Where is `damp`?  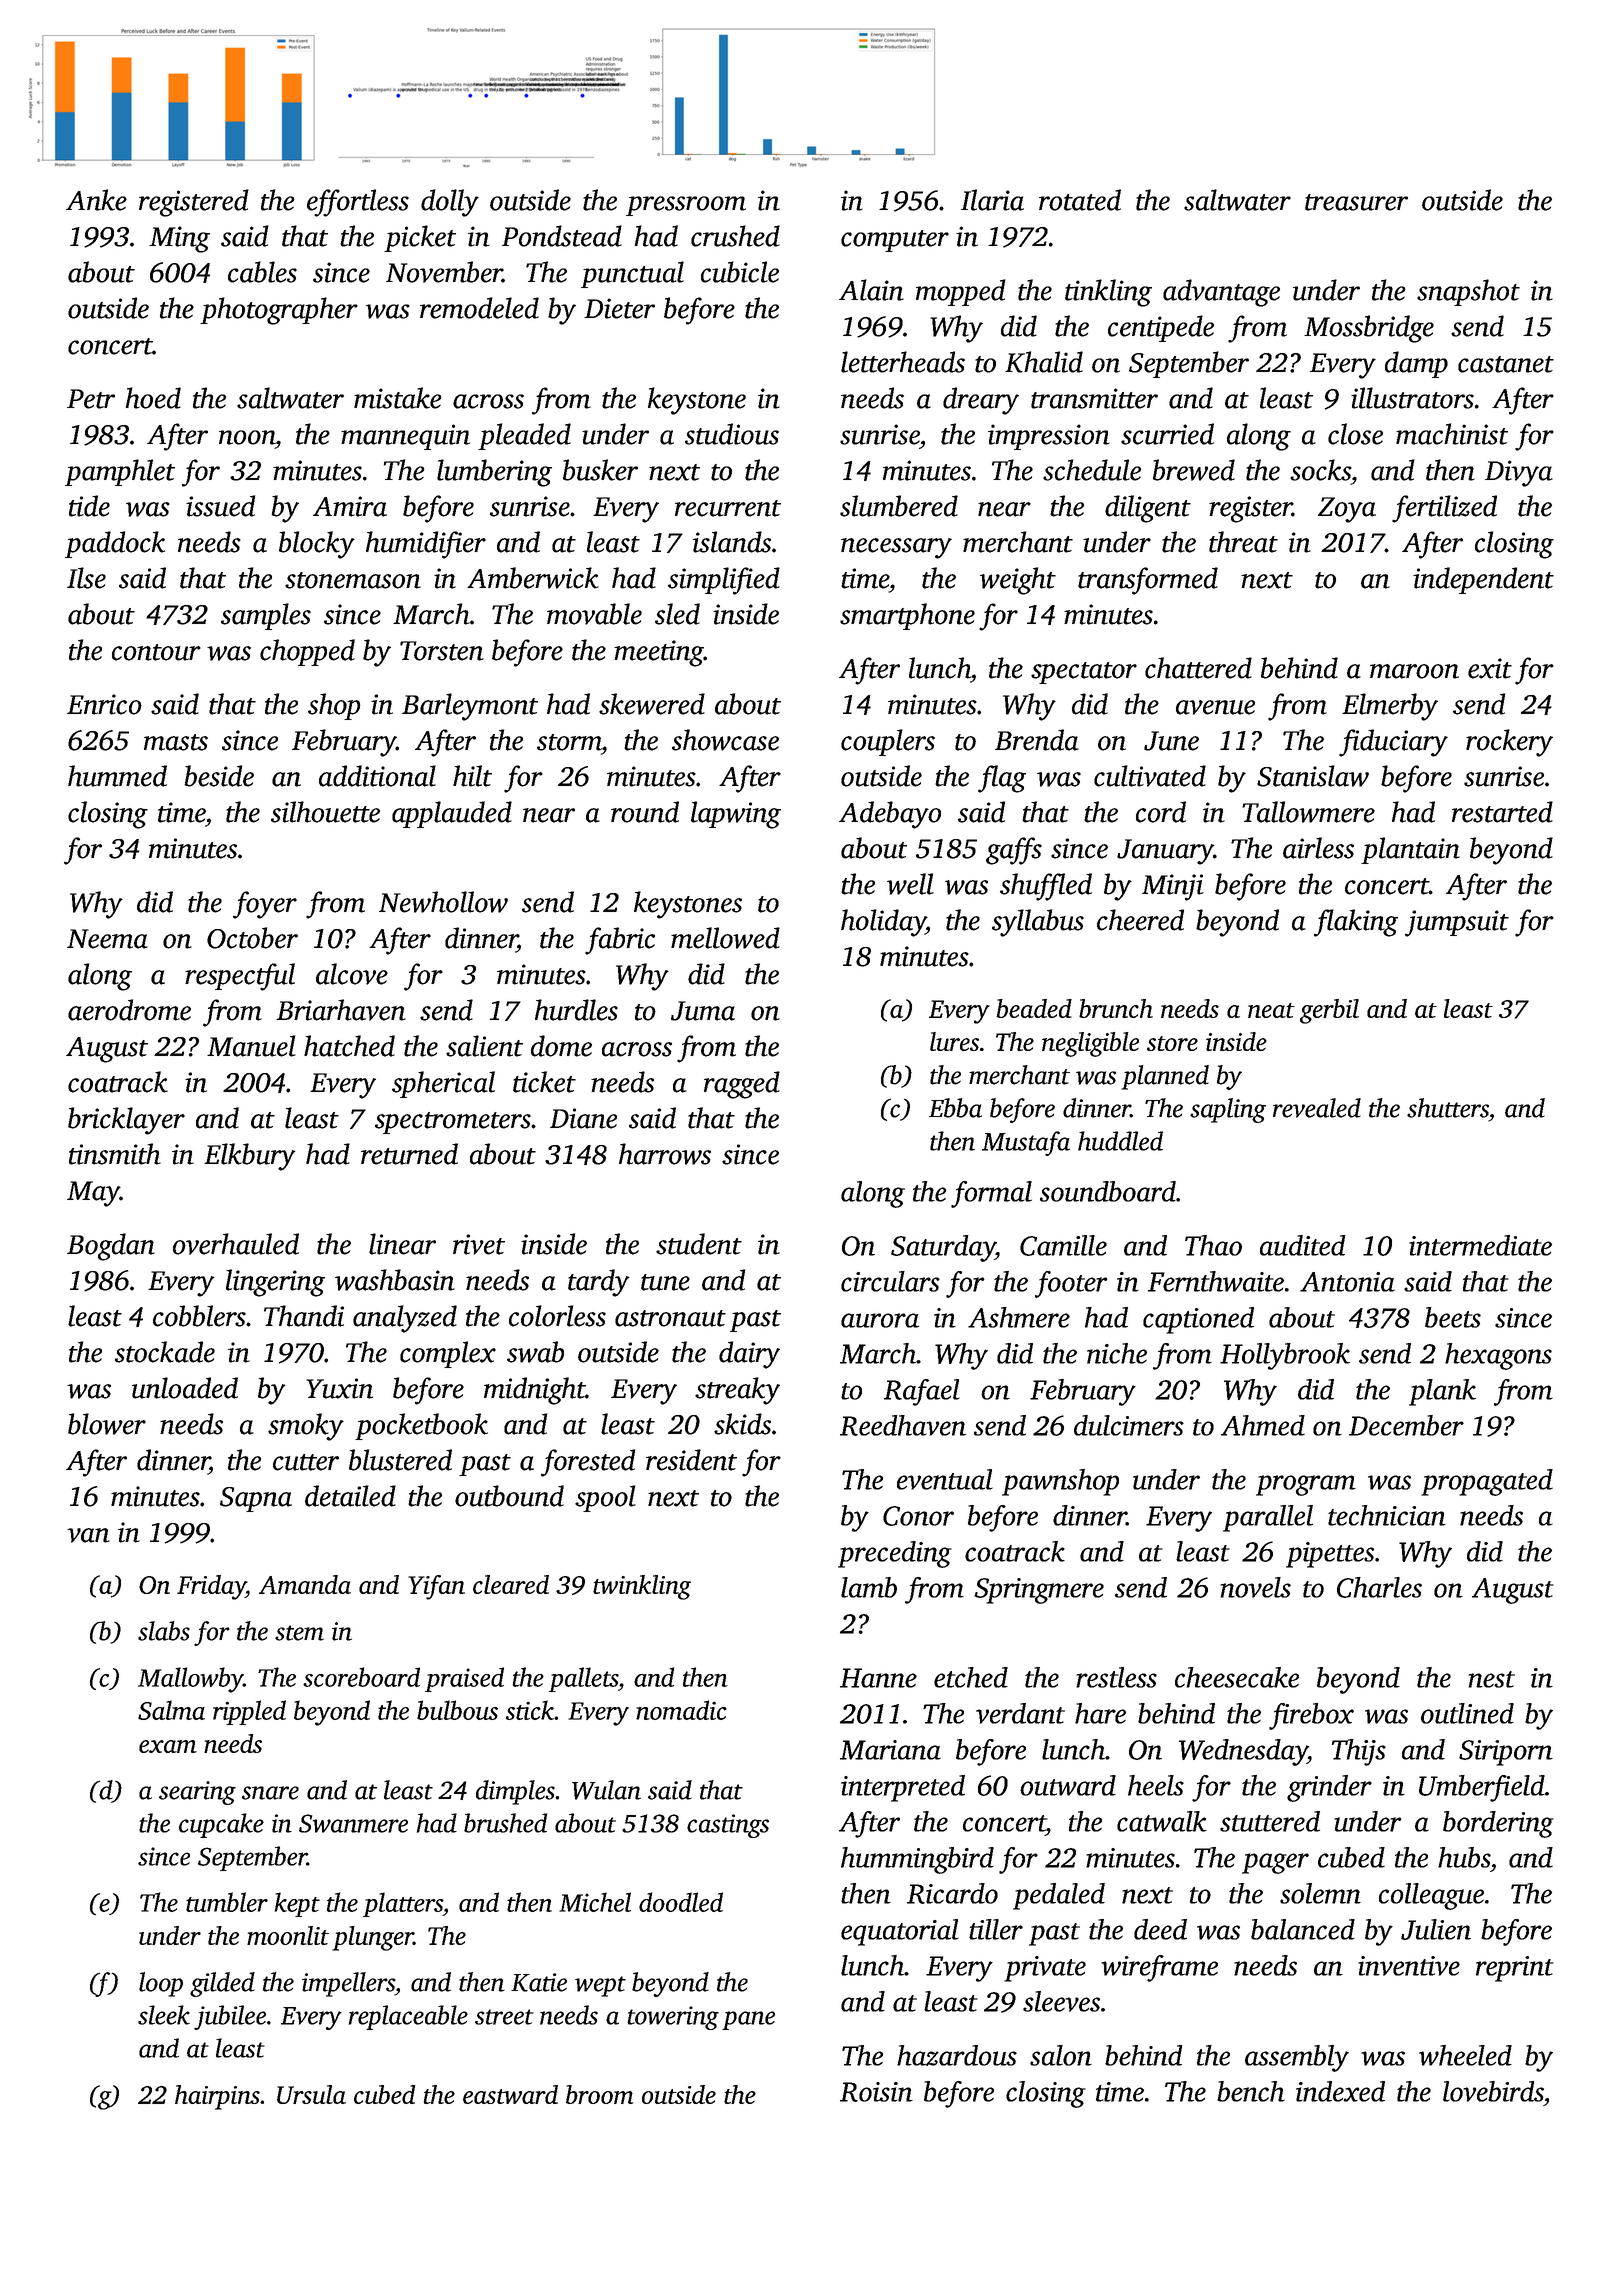 damp is located at coordinates (1416, 364).
